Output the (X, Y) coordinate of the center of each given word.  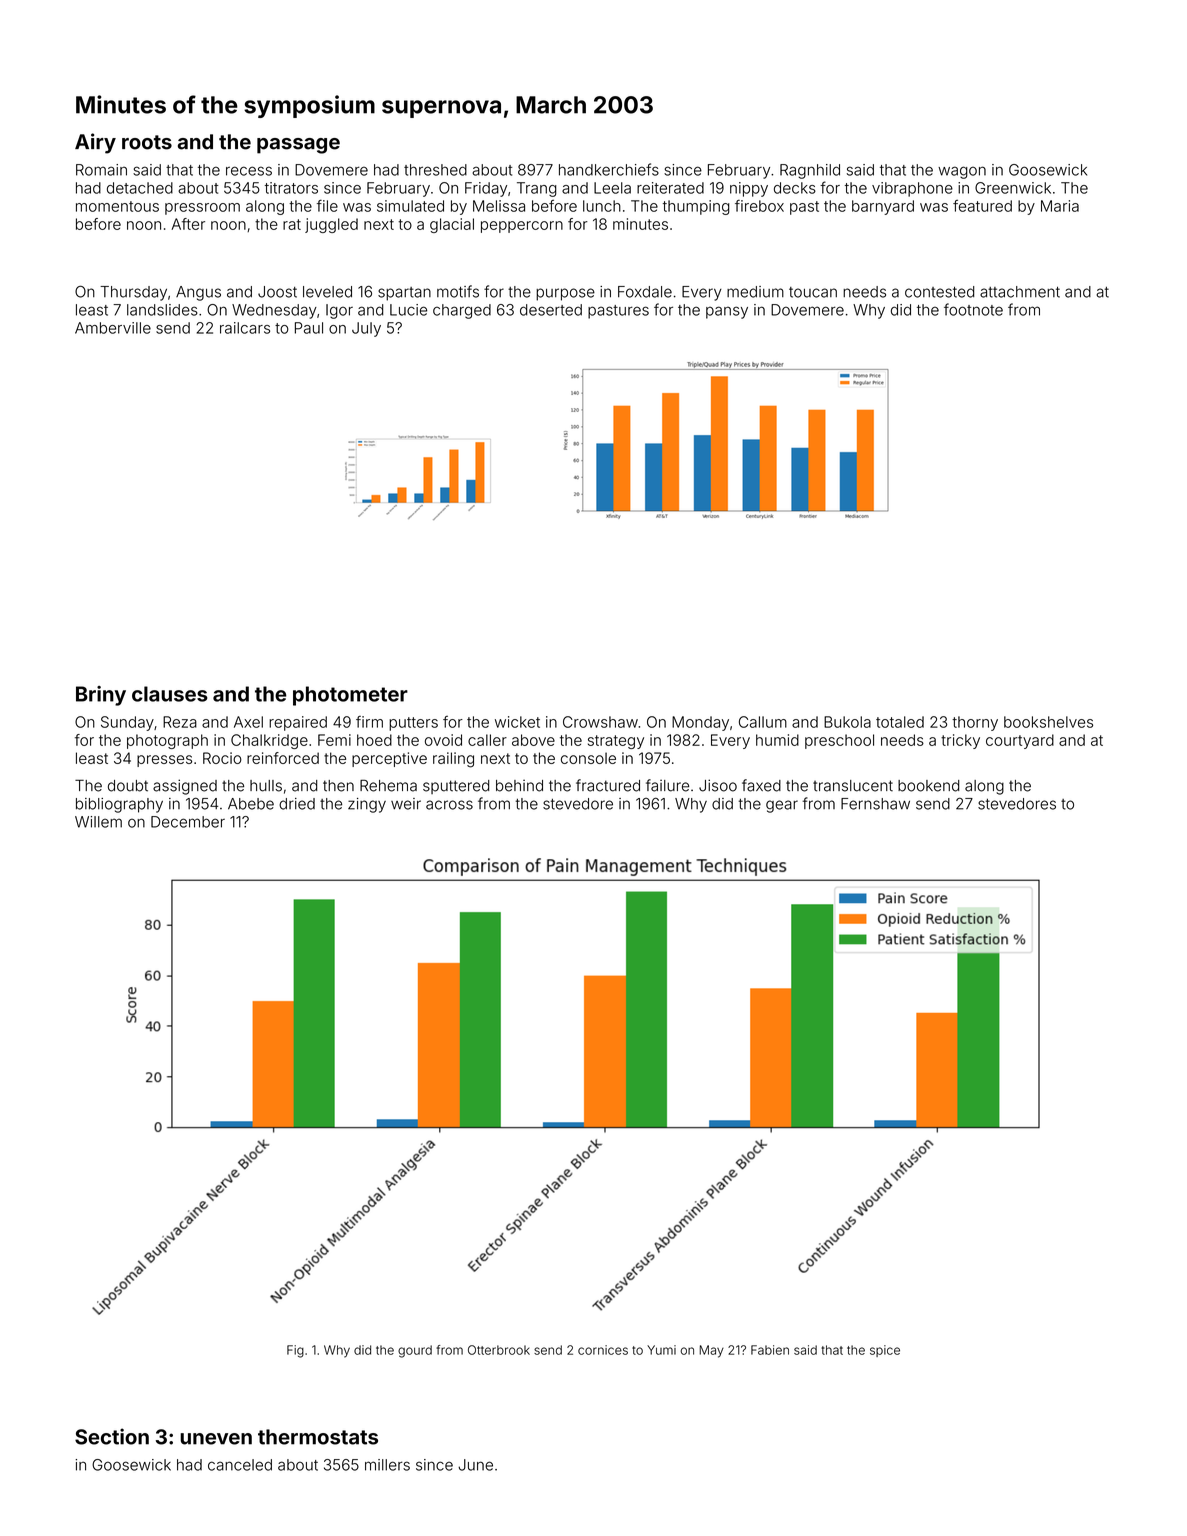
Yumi (661, 1350)
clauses (170, 694)
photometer (350, 696)
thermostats (318, 1437)
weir (406, 804)
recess (249, 171)
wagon (962, 172)
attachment (1020, 292)
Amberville (113, 328)
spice (885, 1351)
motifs (458, 291)
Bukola (847, 722)
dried (297, 804)
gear (782, 806)
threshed (435, 170)
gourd (415, 1351)
